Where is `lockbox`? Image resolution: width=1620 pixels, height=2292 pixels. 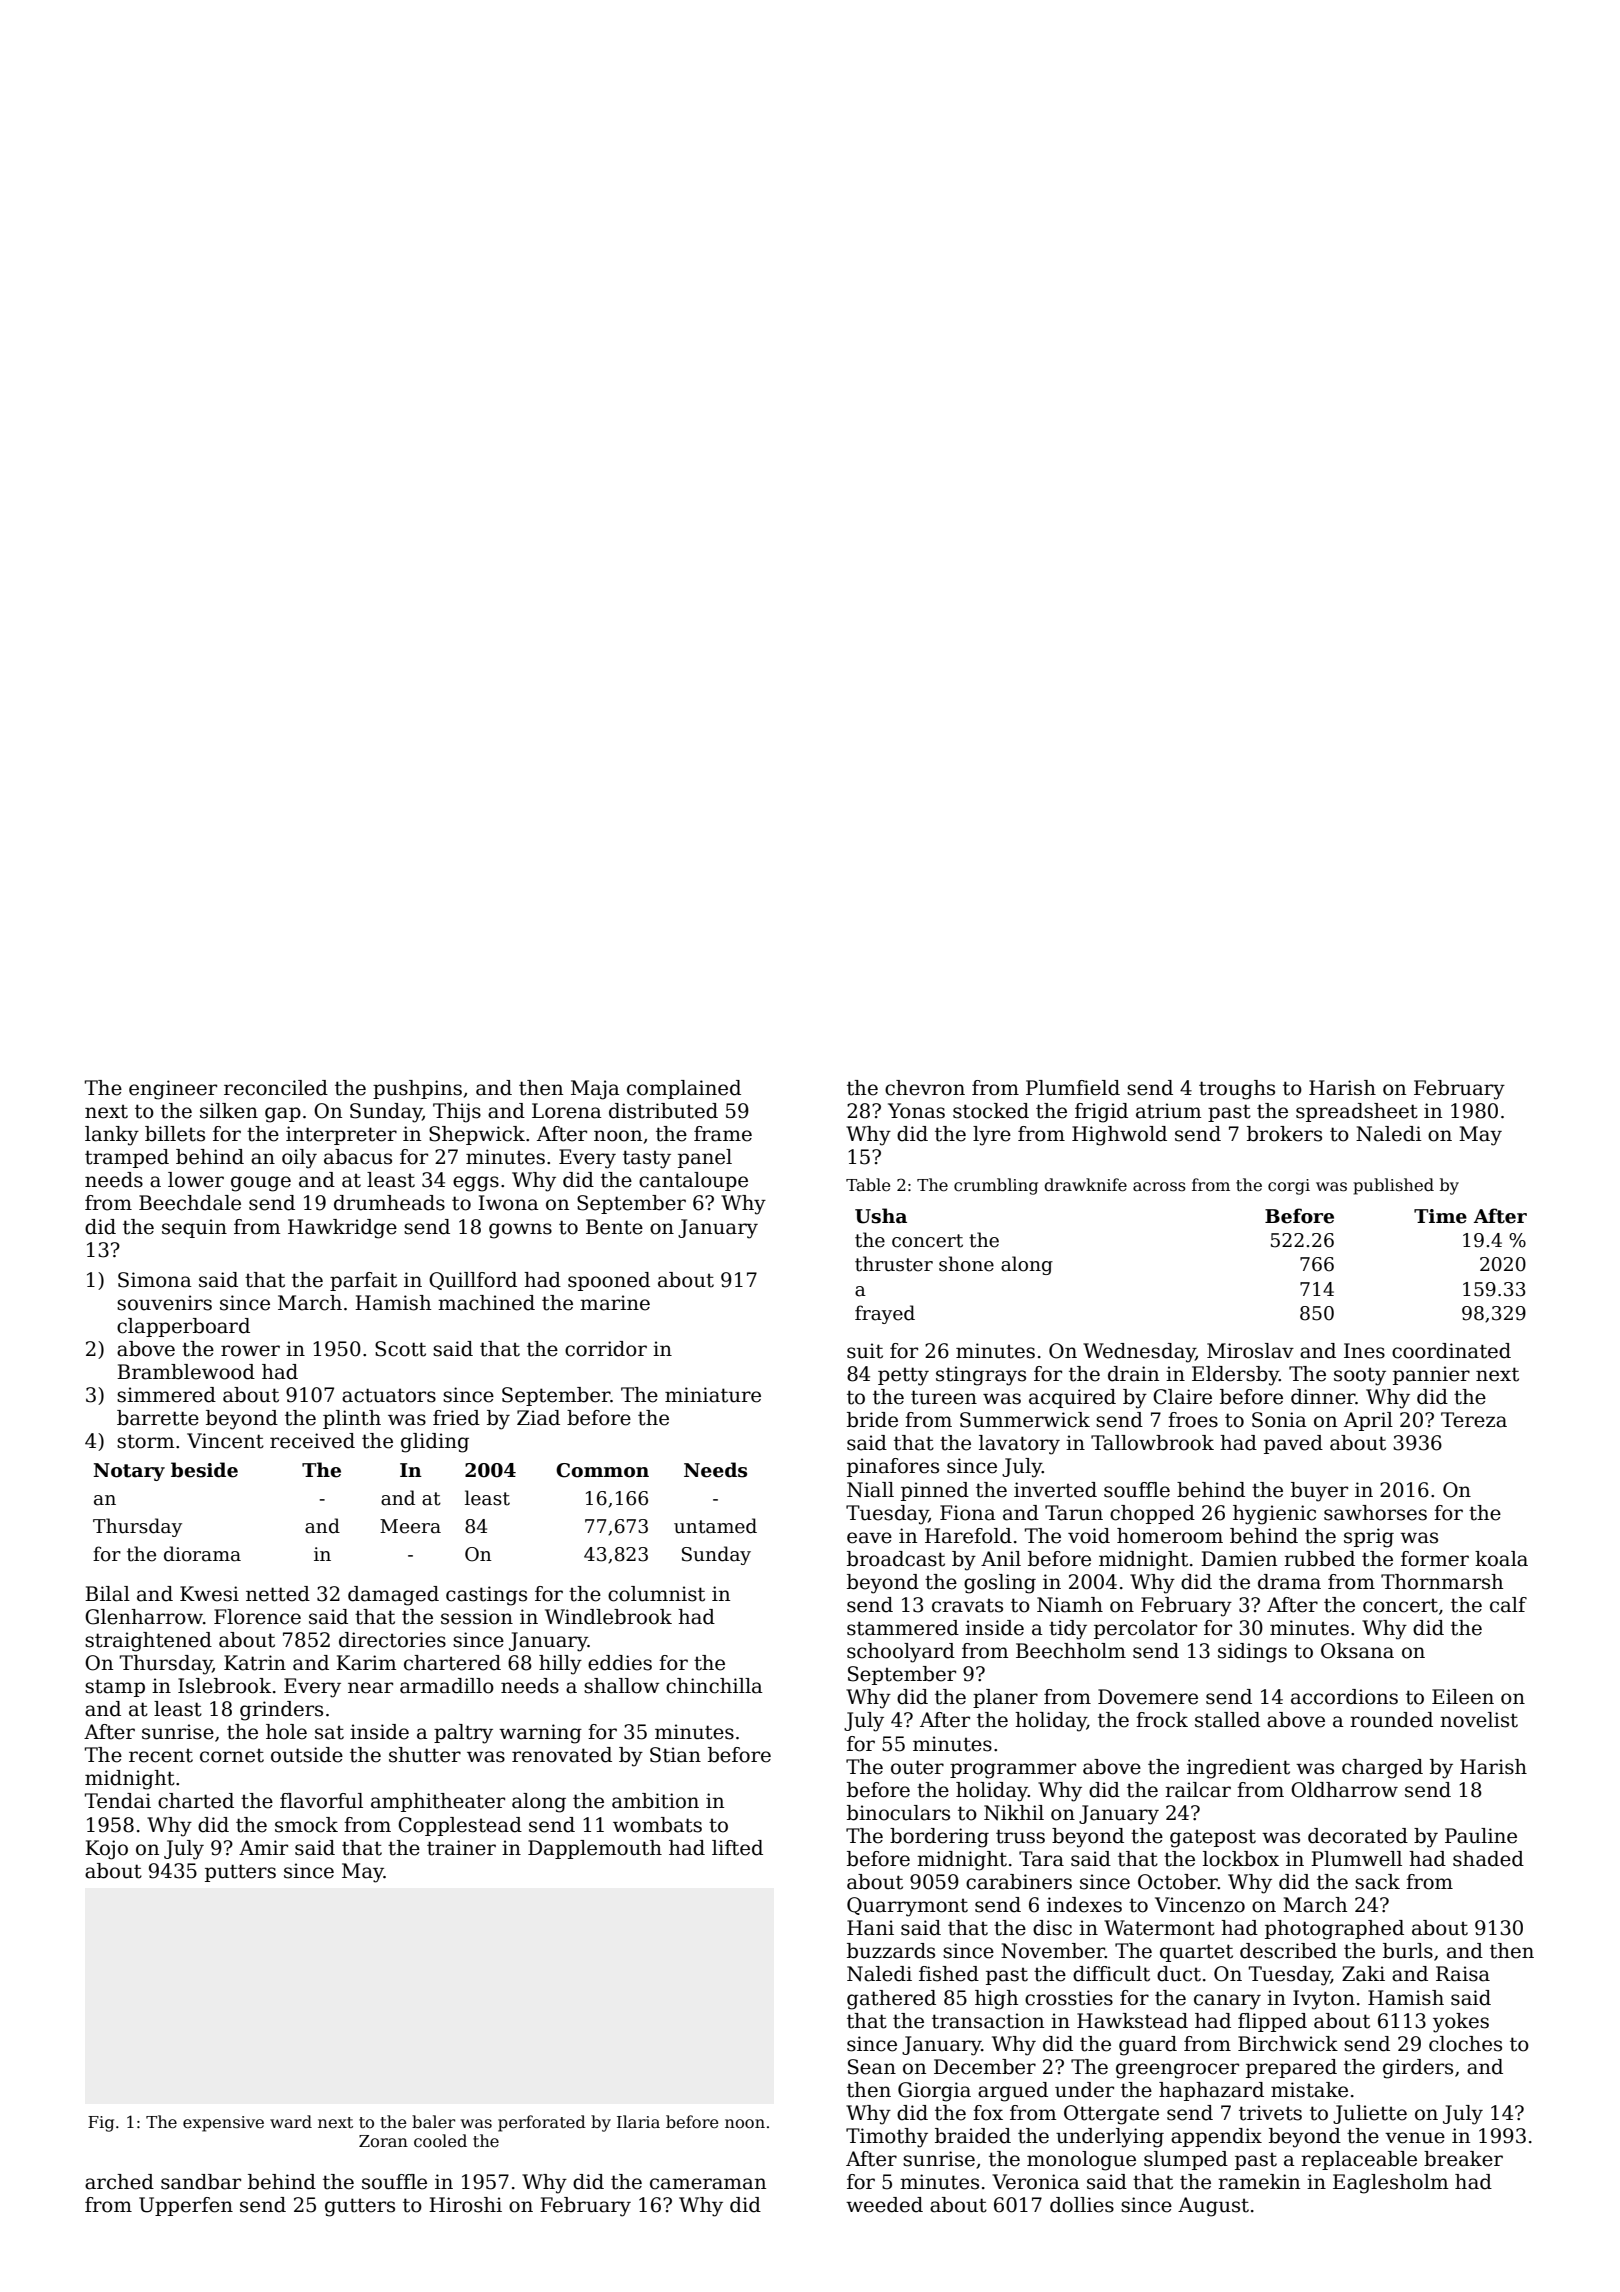 lockbox is located at coordinates (1241, 1859).
